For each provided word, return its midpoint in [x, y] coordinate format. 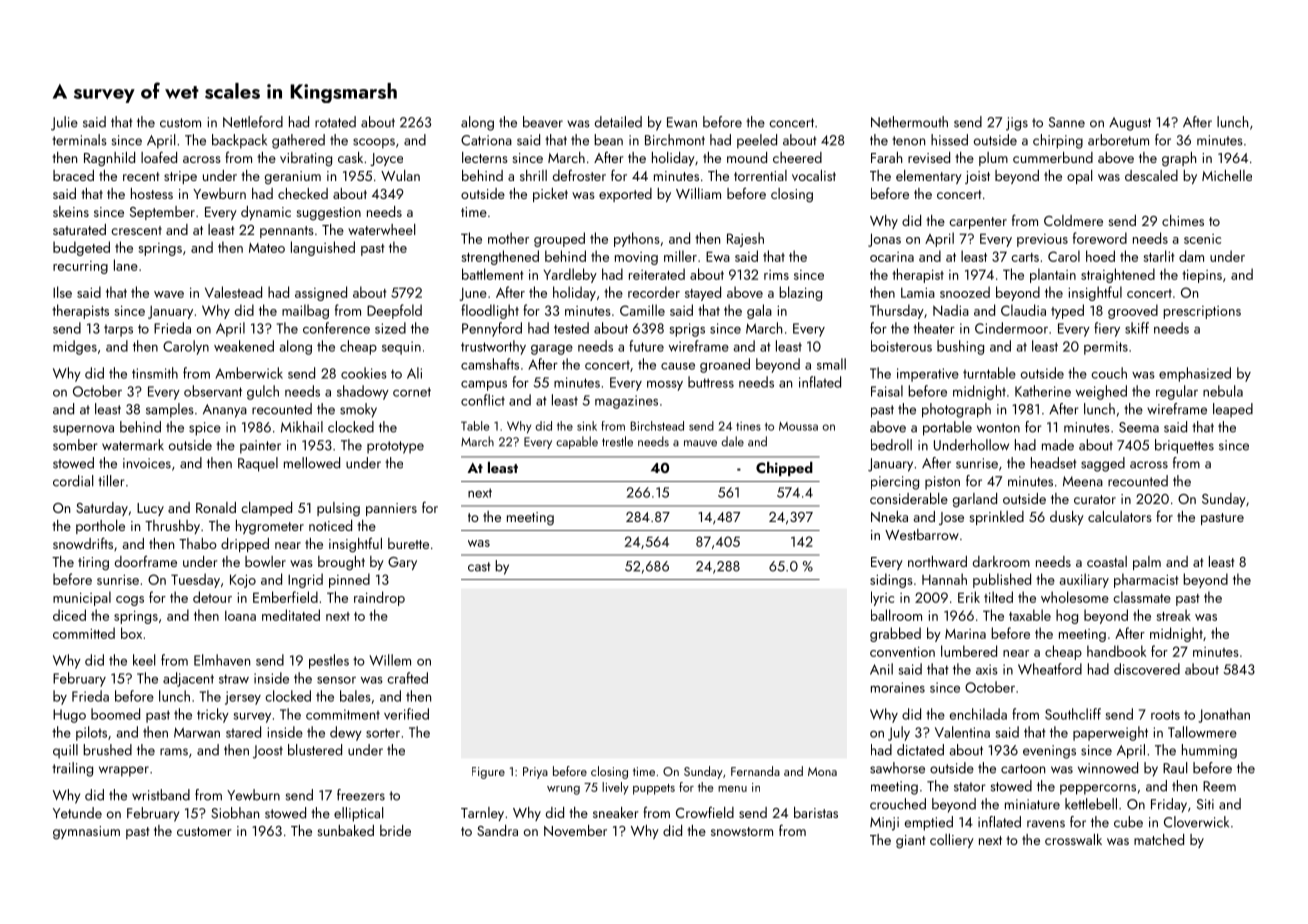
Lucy [150, 509]
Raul [1175, 768]
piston [942, 483]
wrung [563, 790]
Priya [535, 773]
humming [1209, 751]
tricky [213, 715]
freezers [361, 795]
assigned [321, 293]
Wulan [400, 175]
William [698, 193]
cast [479, 567]
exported [625, 195]
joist [977, 177]
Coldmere [1073, 220]
